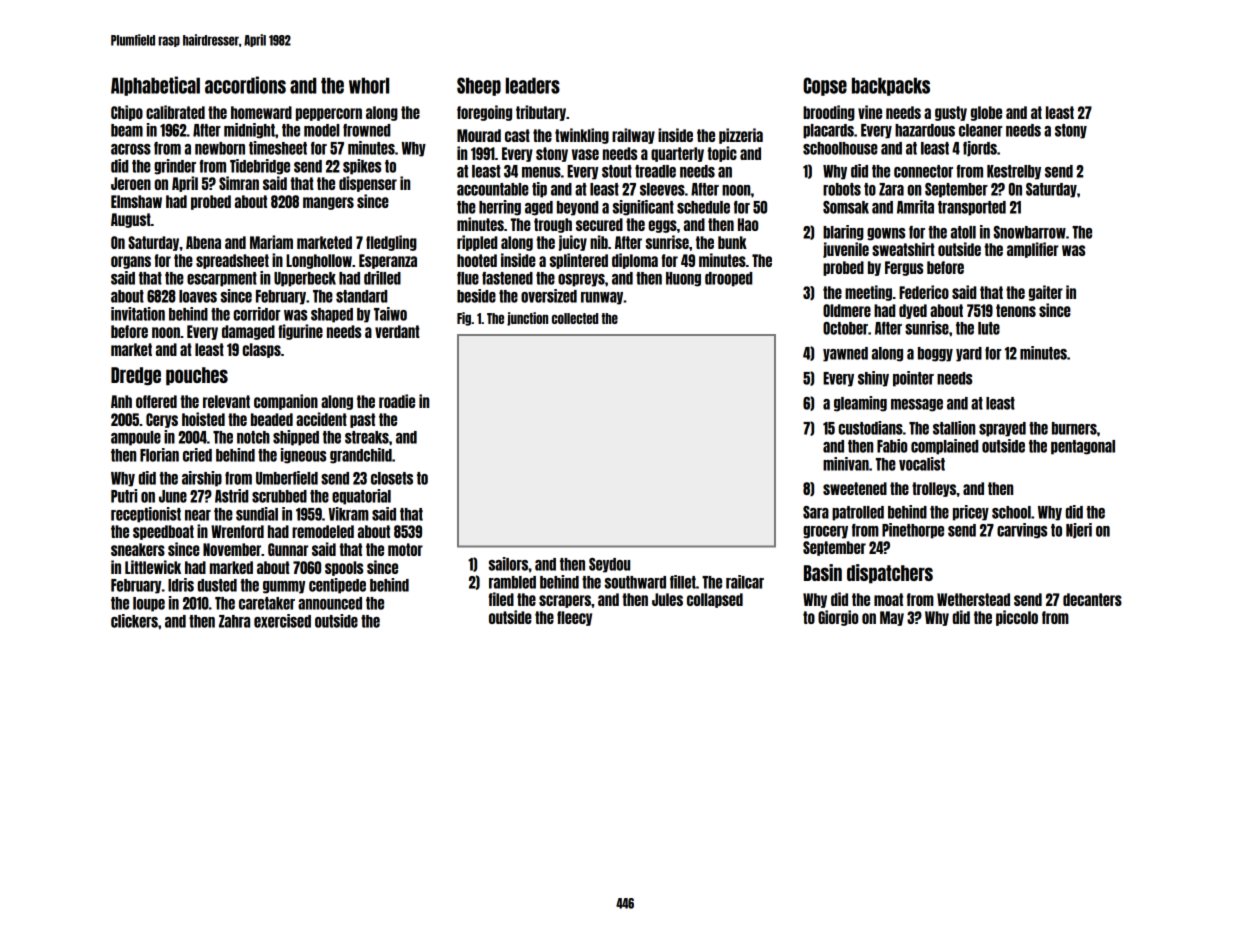  What do you see at coordinates (1017, 618) in the page?
I see `piccolo` at bounding box center [1017, 618].
